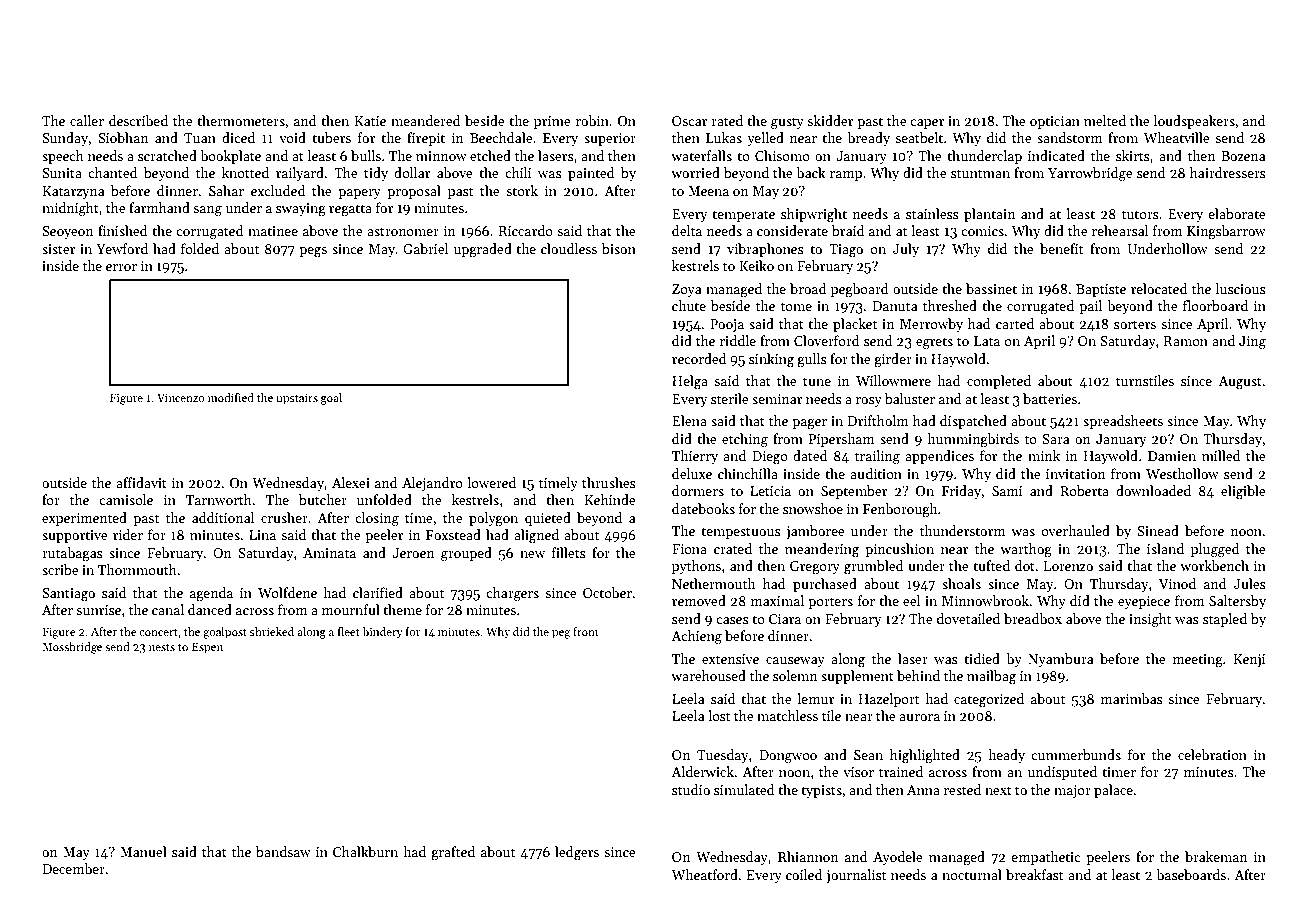  I want to click on skirts, so click(1133, 155).
